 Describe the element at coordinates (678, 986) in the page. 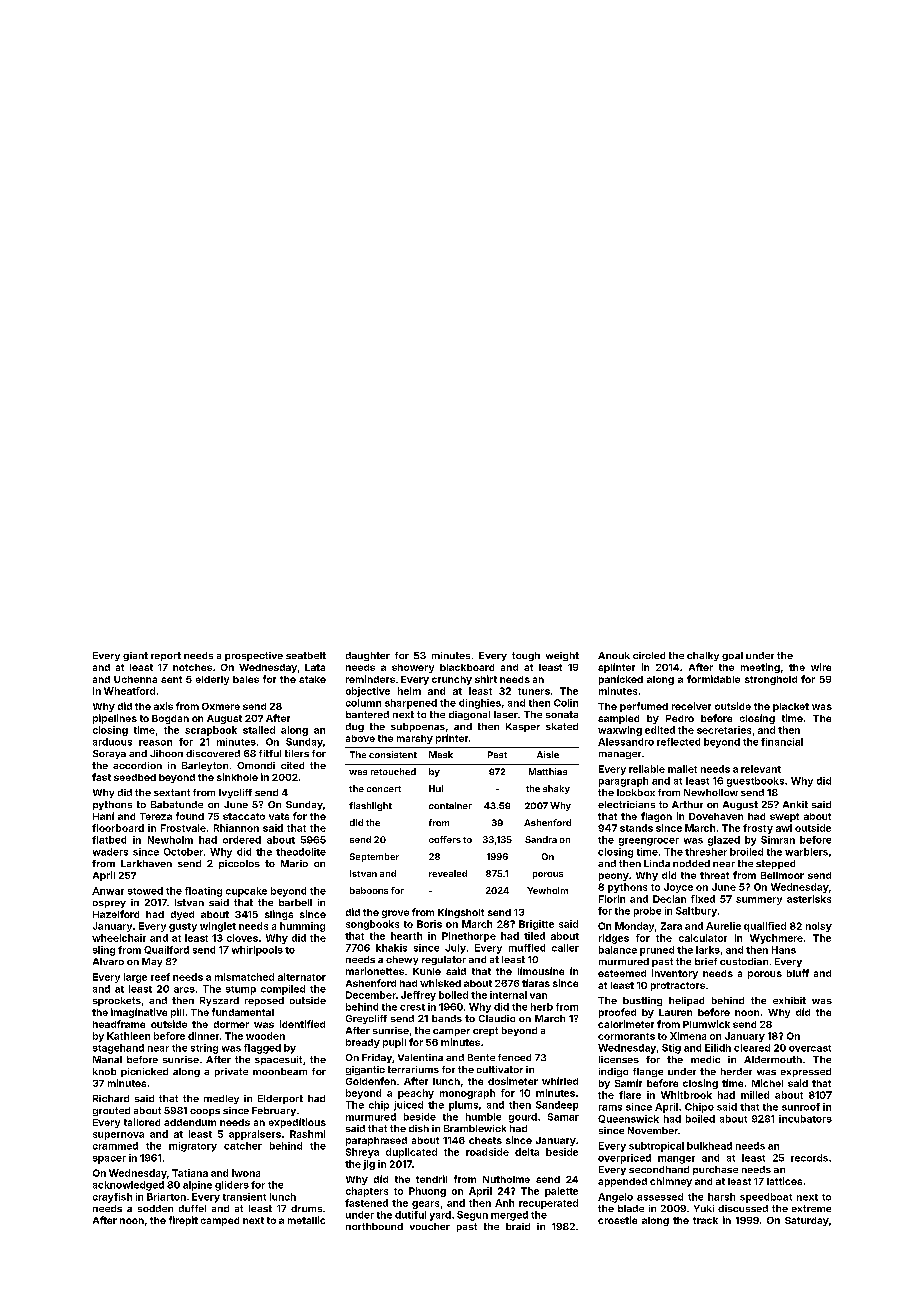

I see `protractors` at that location.
